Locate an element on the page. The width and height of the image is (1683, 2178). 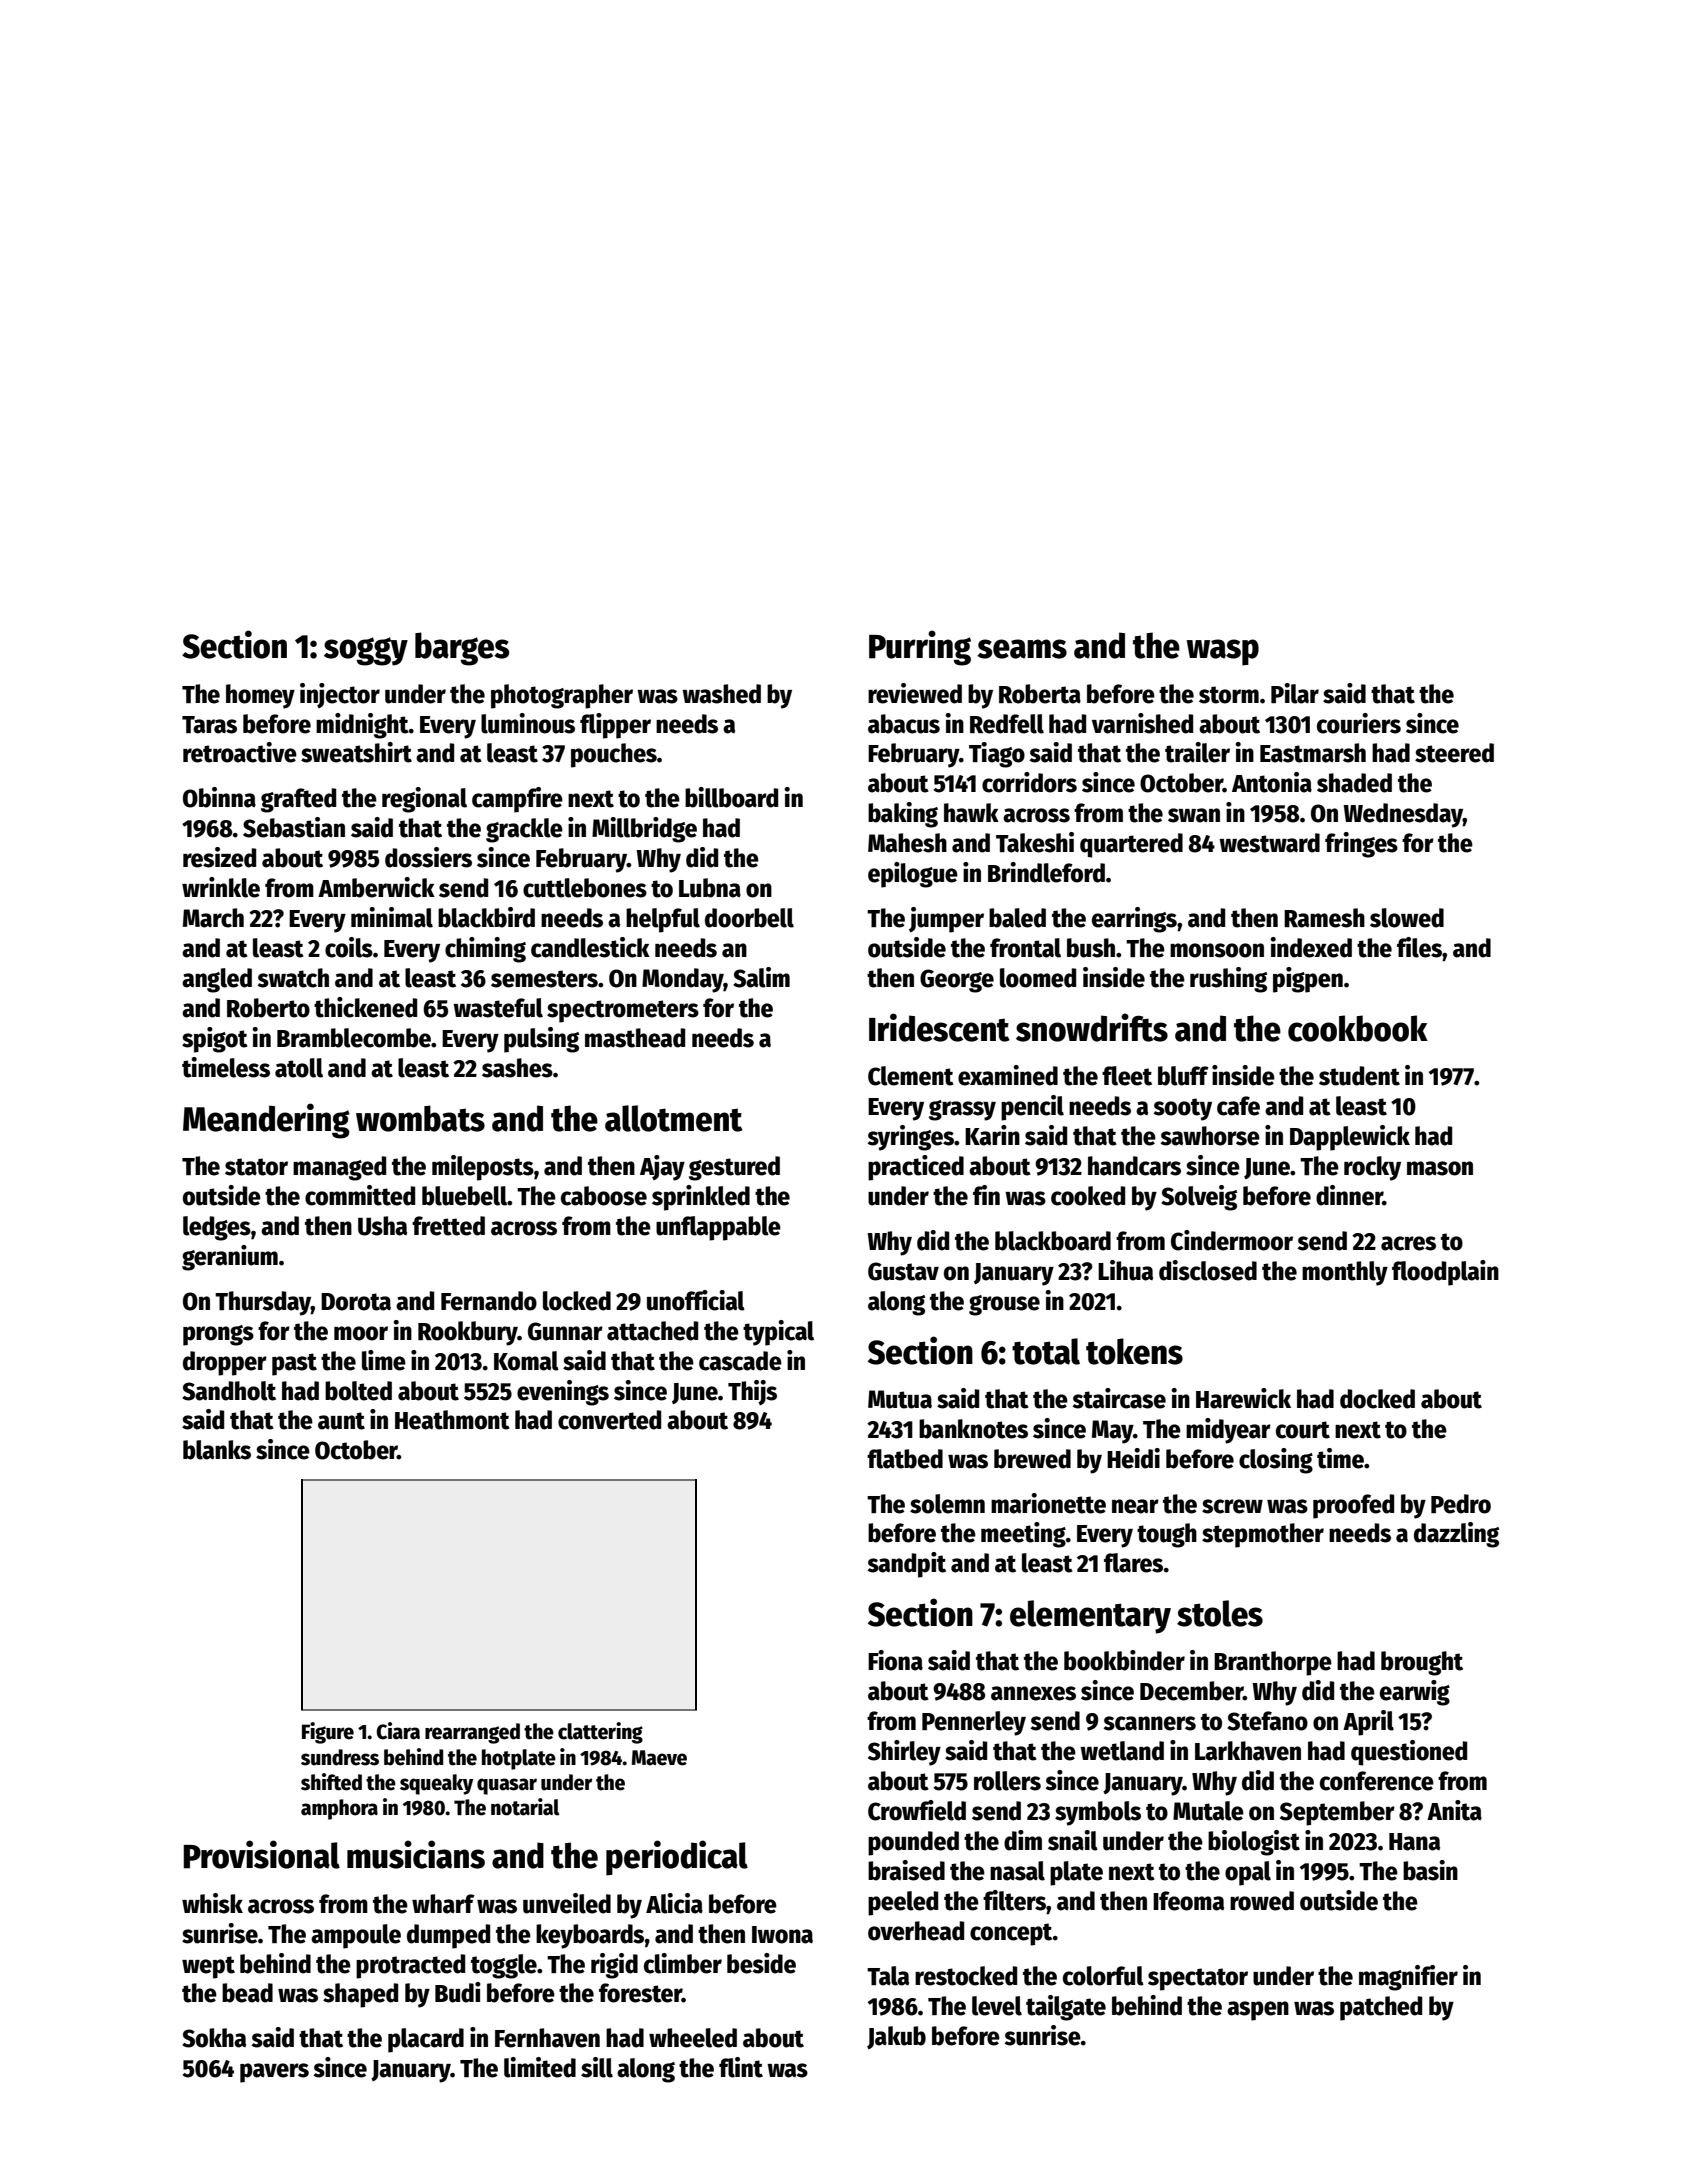
sooty is located at coordinates (1182, 1109).
